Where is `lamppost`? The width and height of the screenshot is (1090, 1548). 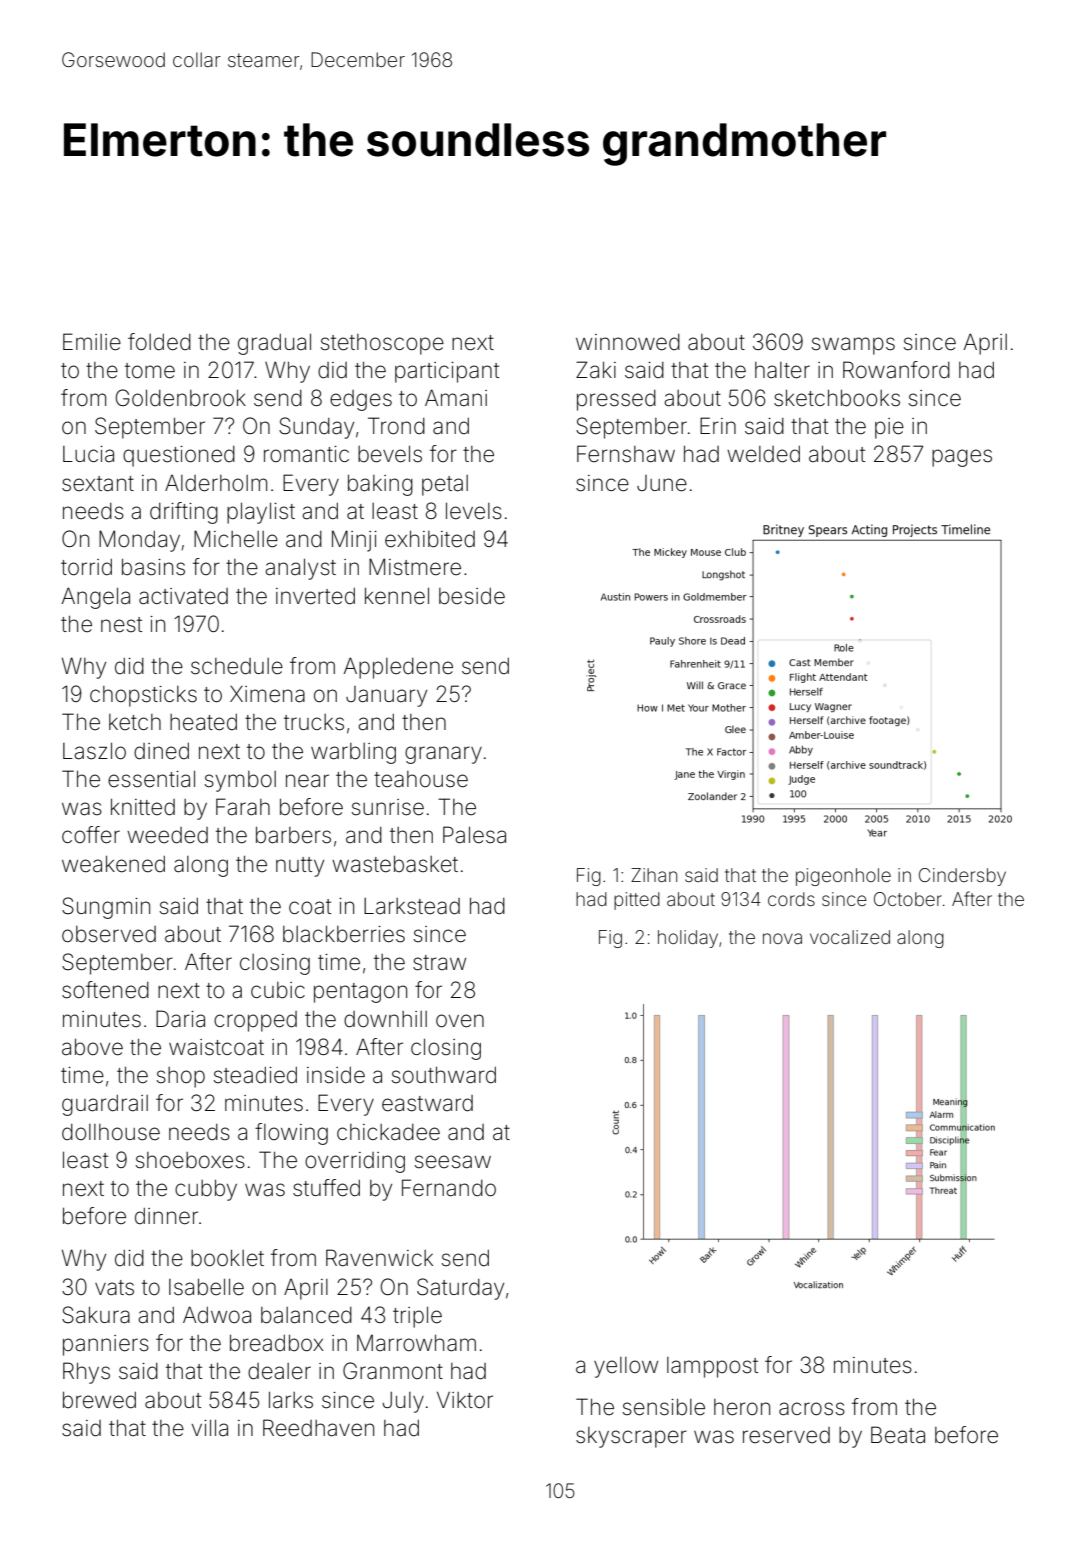 lamppost is located at coordinates (712, 1367).
